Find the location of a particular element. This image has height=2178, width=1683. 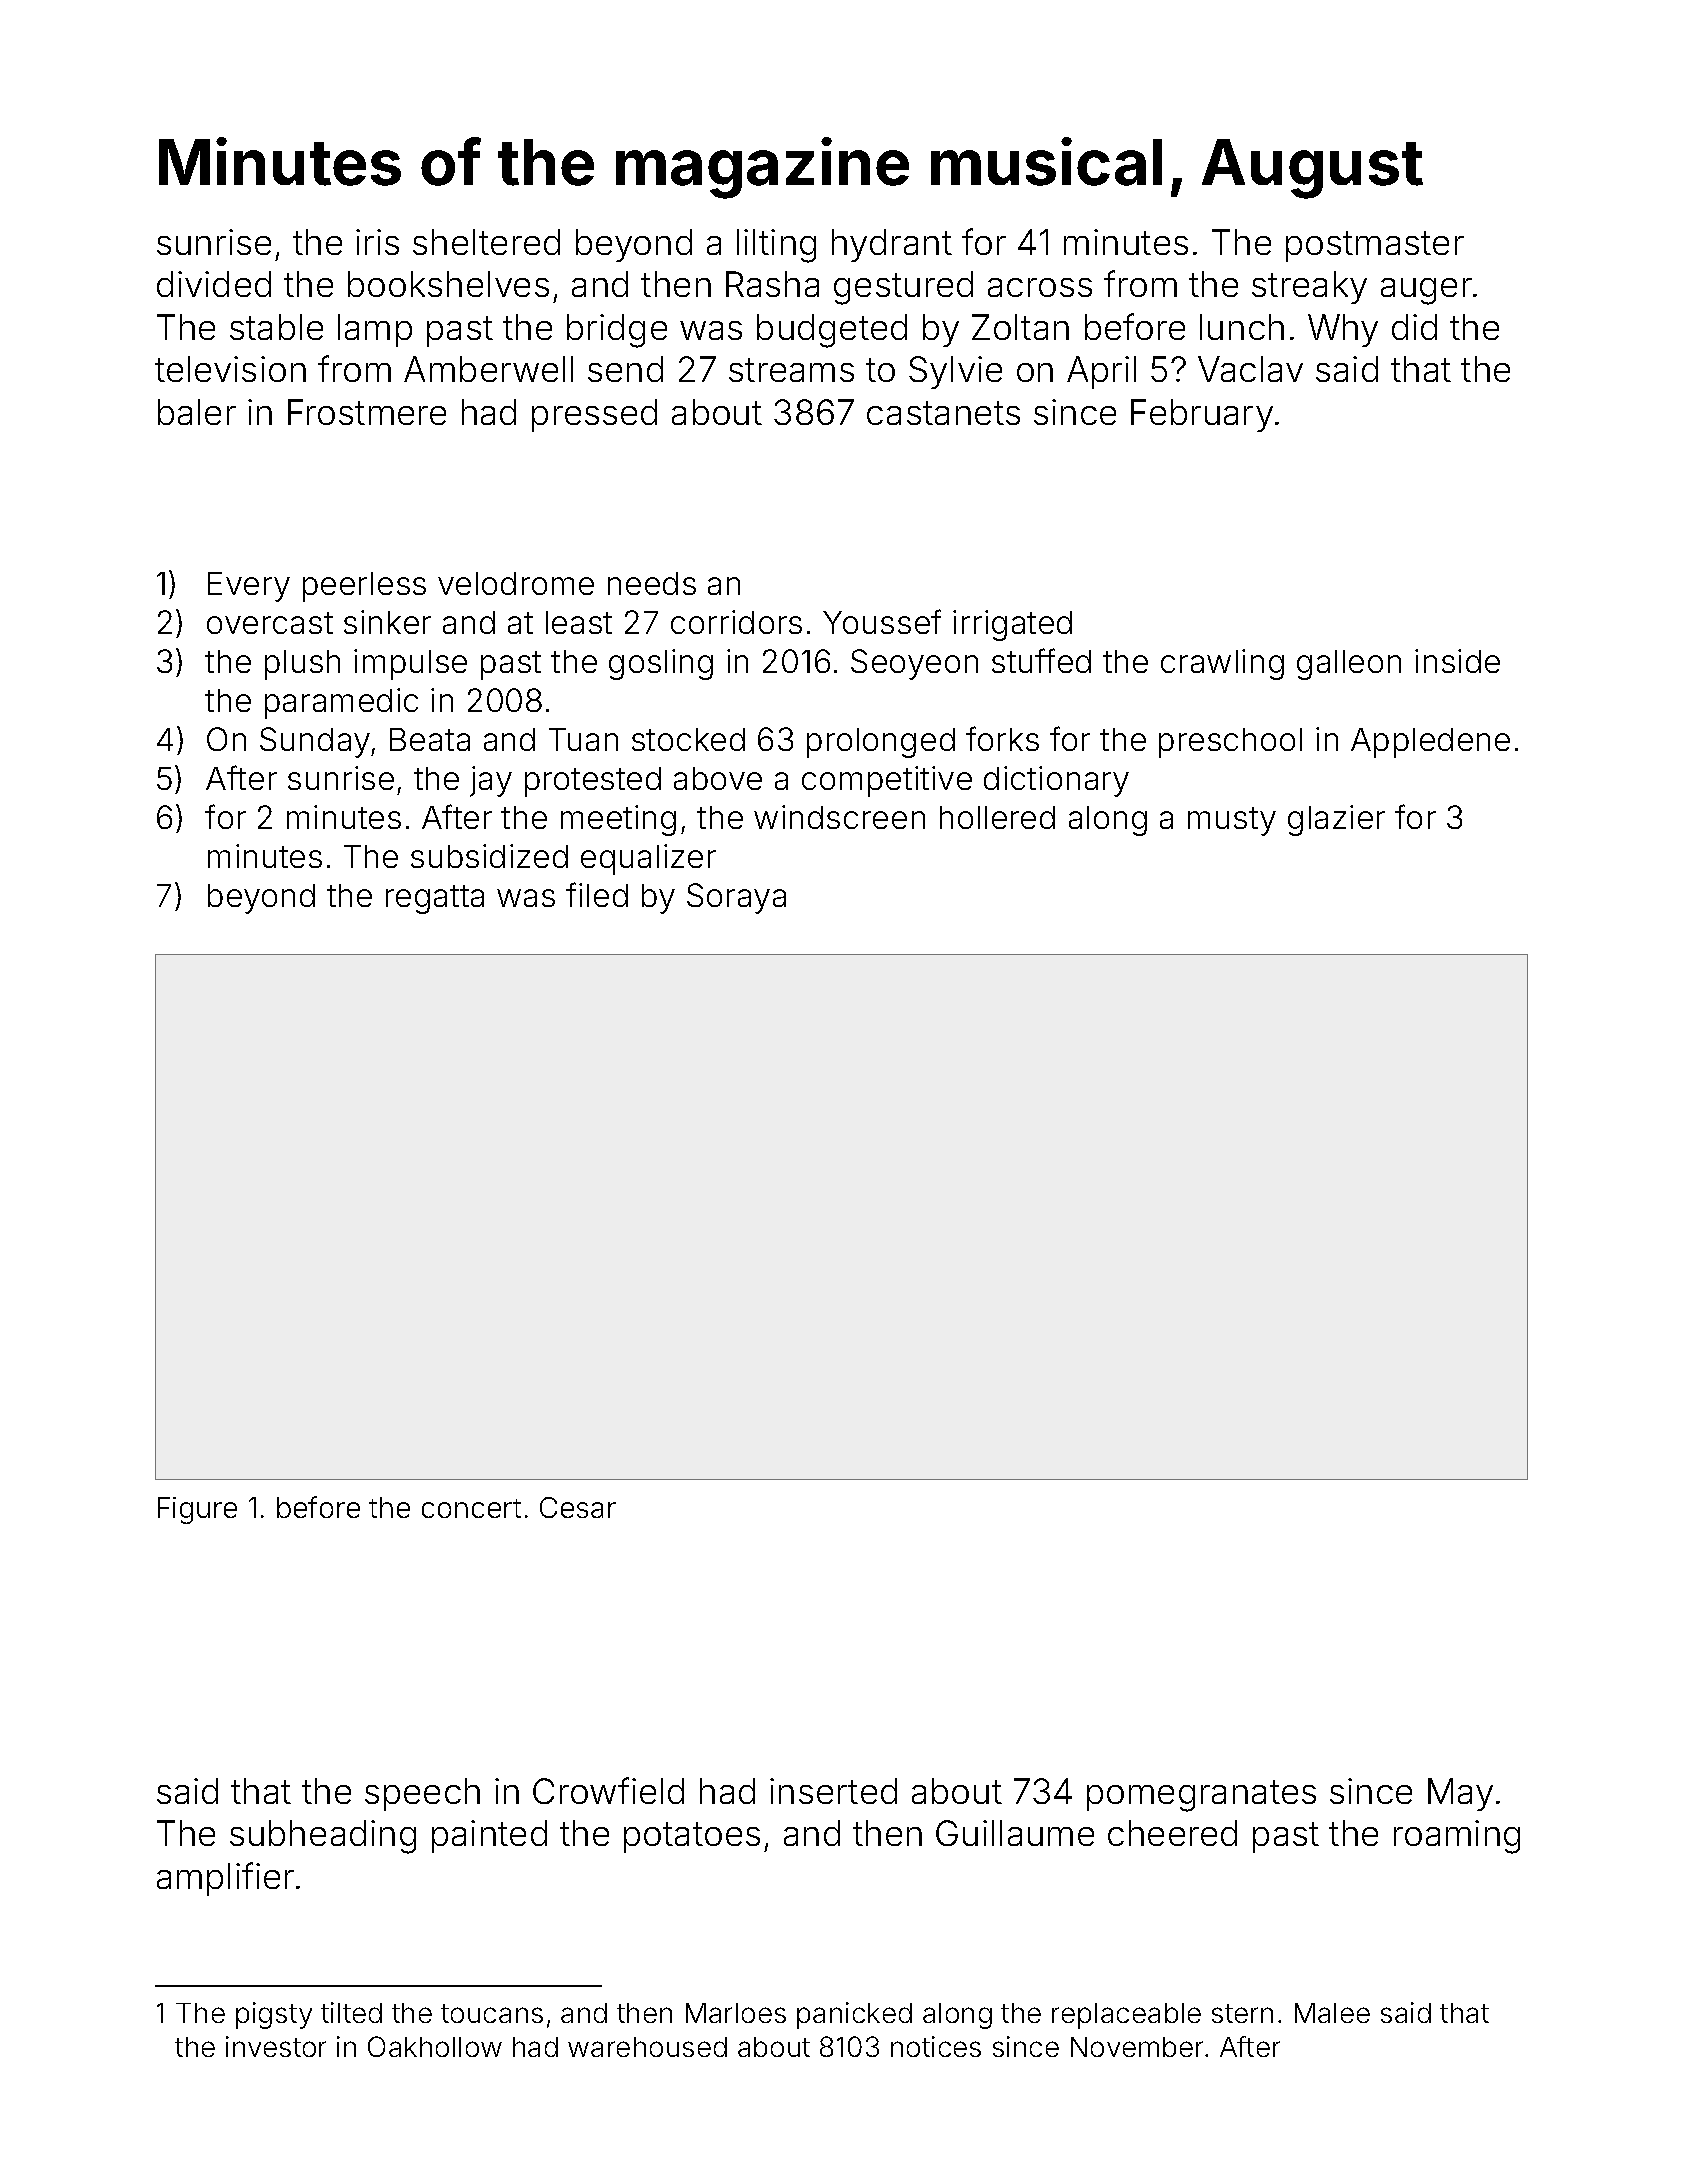

Figure is located at coordinates (197, 1510).
